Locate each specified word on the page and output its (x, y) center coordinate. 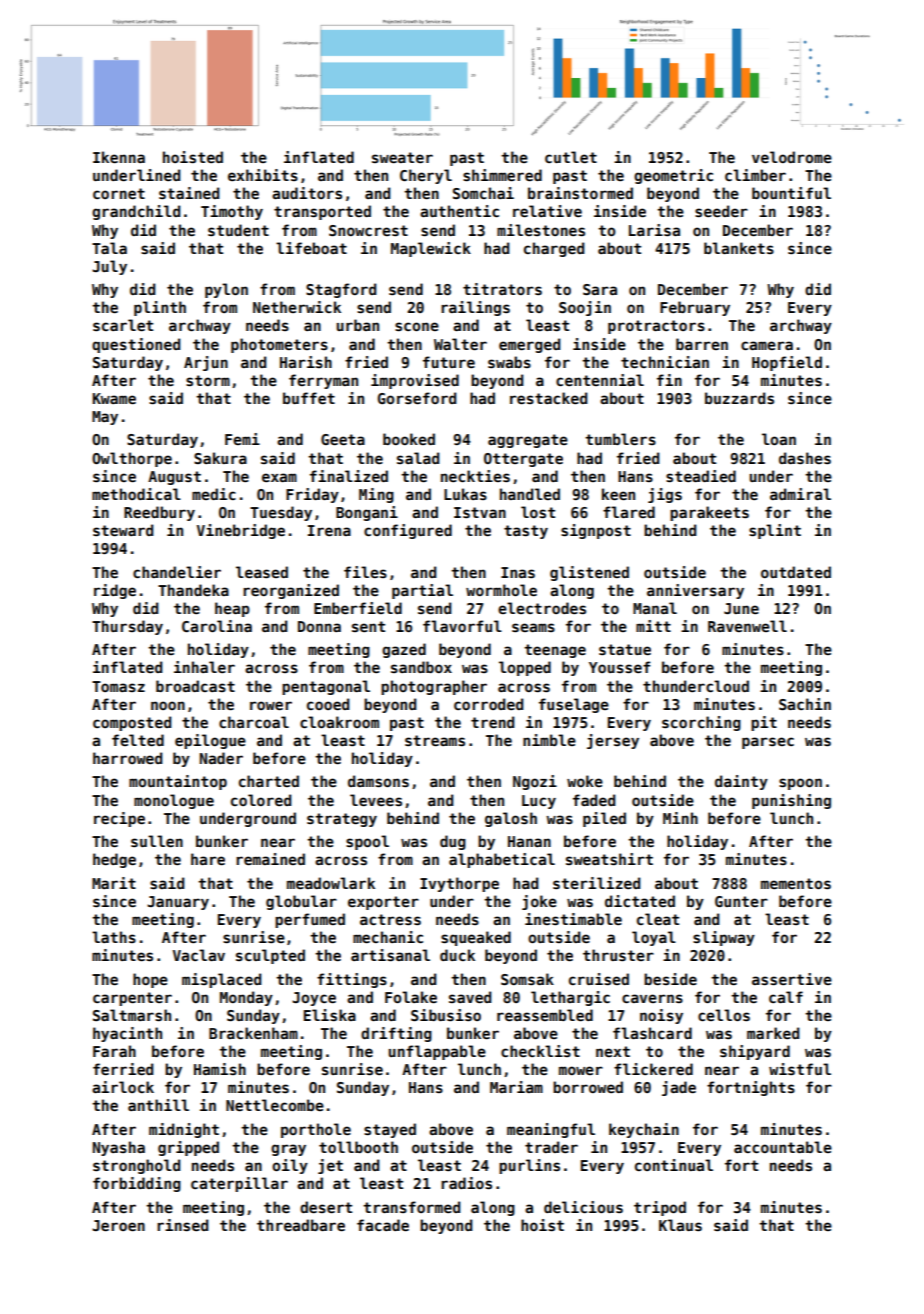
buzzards (739, 398)
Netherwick (297, 307)
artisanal (390, 955)
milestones (541, 230)
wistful (800, 1069)
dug (453, 842)
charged (554, 249)
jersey (613, 741)
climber (755, 175)
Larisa (654, 230)
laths (114, 937)
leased (262, 572)
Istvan (480, 512)
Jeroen (118, 1225)
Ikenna (119, 157)
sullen (157, 841)
